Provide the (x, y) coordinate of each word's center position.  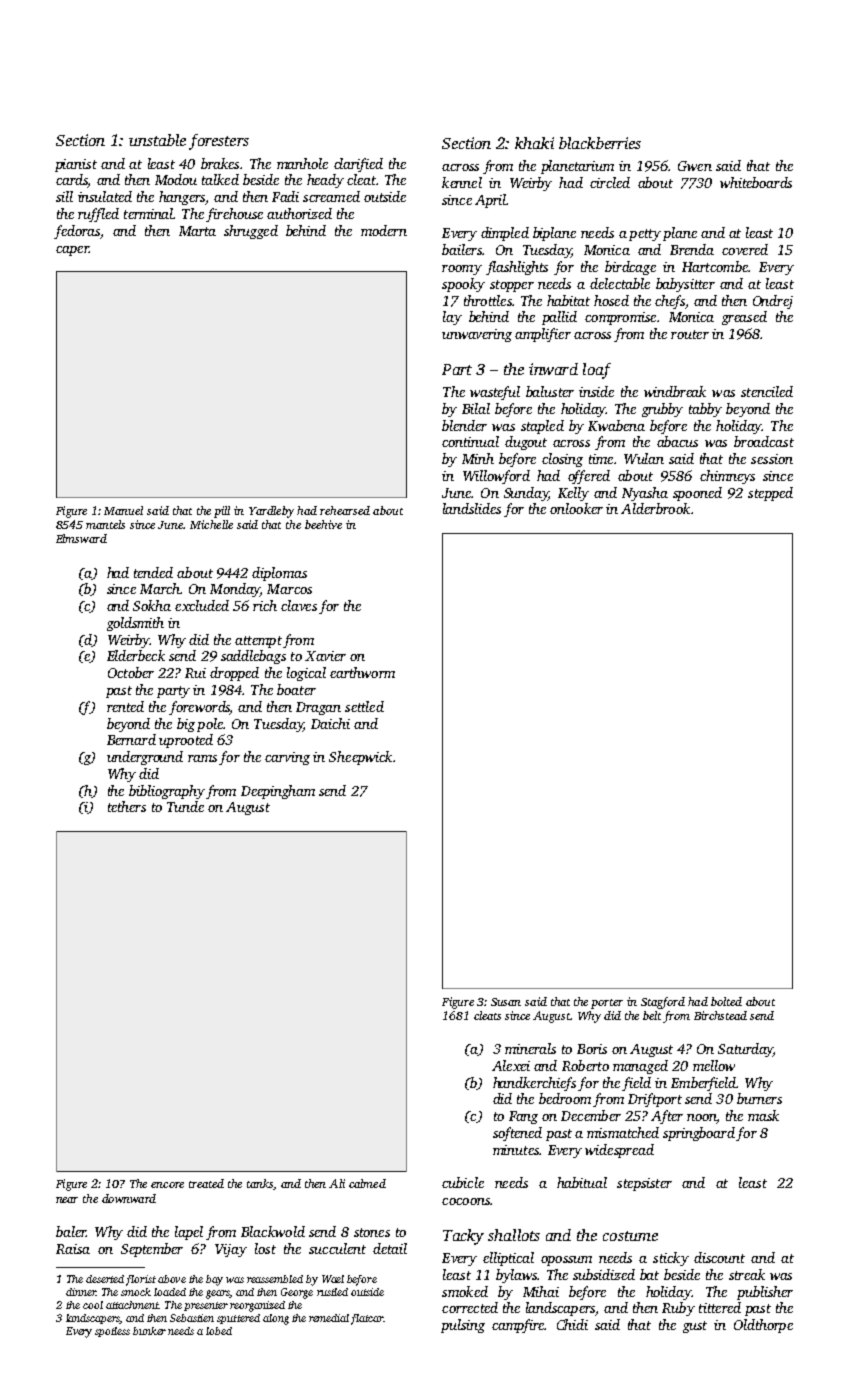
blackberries (600, 143)
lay (452, 318)
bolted (726, 1001)
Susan (506, 1002)
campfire (518, 1326)
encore (167, 1185)
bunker (149, 1331)
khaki (534, 143)
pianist (76, 165)
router (690, 334)
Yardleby (271, 512)
